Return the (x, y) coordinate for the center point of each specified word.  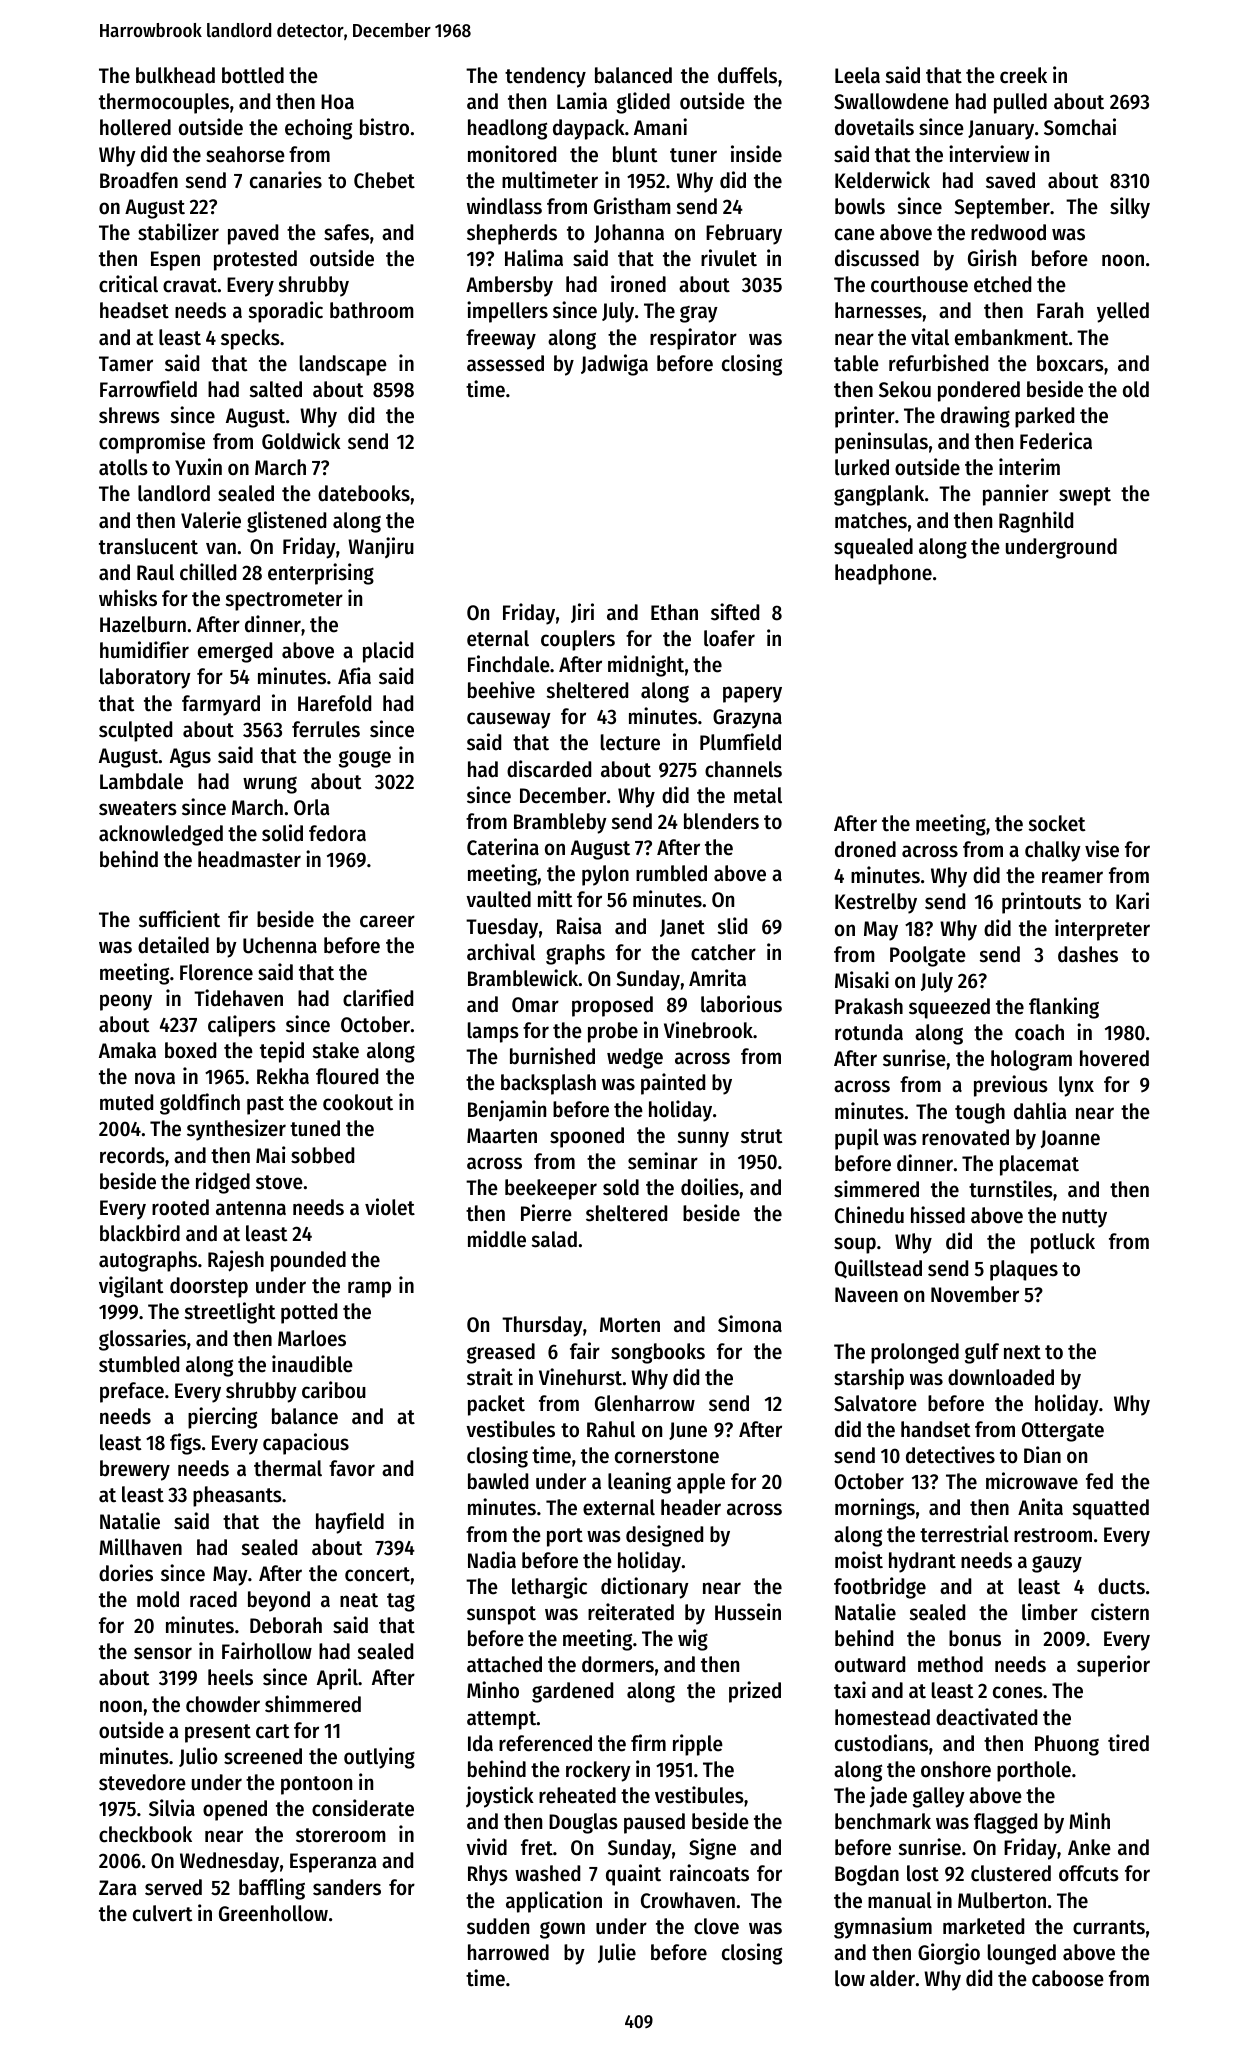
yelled (1123, 312)
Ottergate (1063, 1432)
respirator (693, 339)
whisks (128, 598)
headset (134, 310)
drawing (975, 417)
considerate (363, 1808)
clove (716, 1926)
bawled (498, 1481)
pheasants (237, 1496)
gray (699, 314)
